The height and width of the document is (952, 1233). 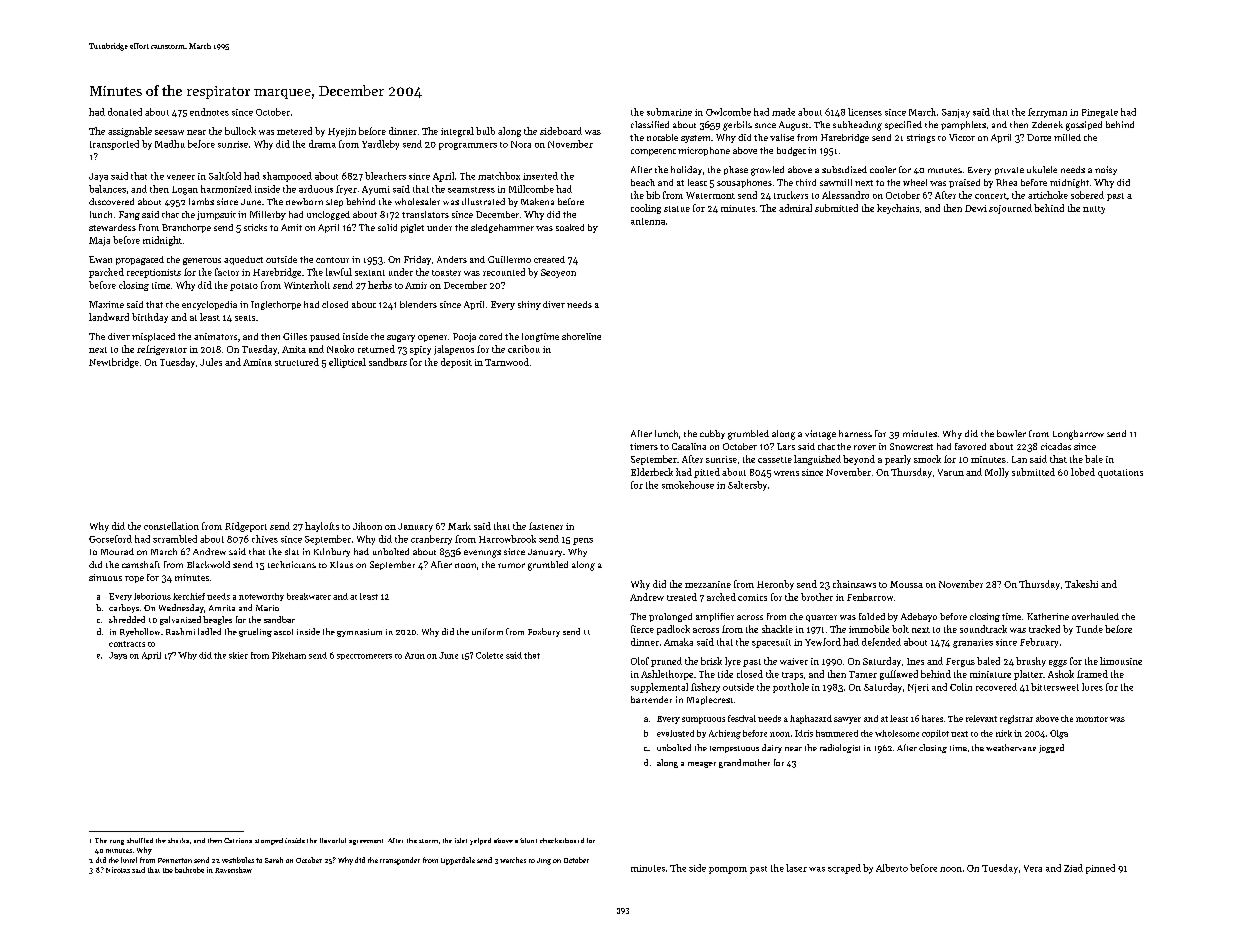 I want to click on shoreline, so click(x=581, y=336).
